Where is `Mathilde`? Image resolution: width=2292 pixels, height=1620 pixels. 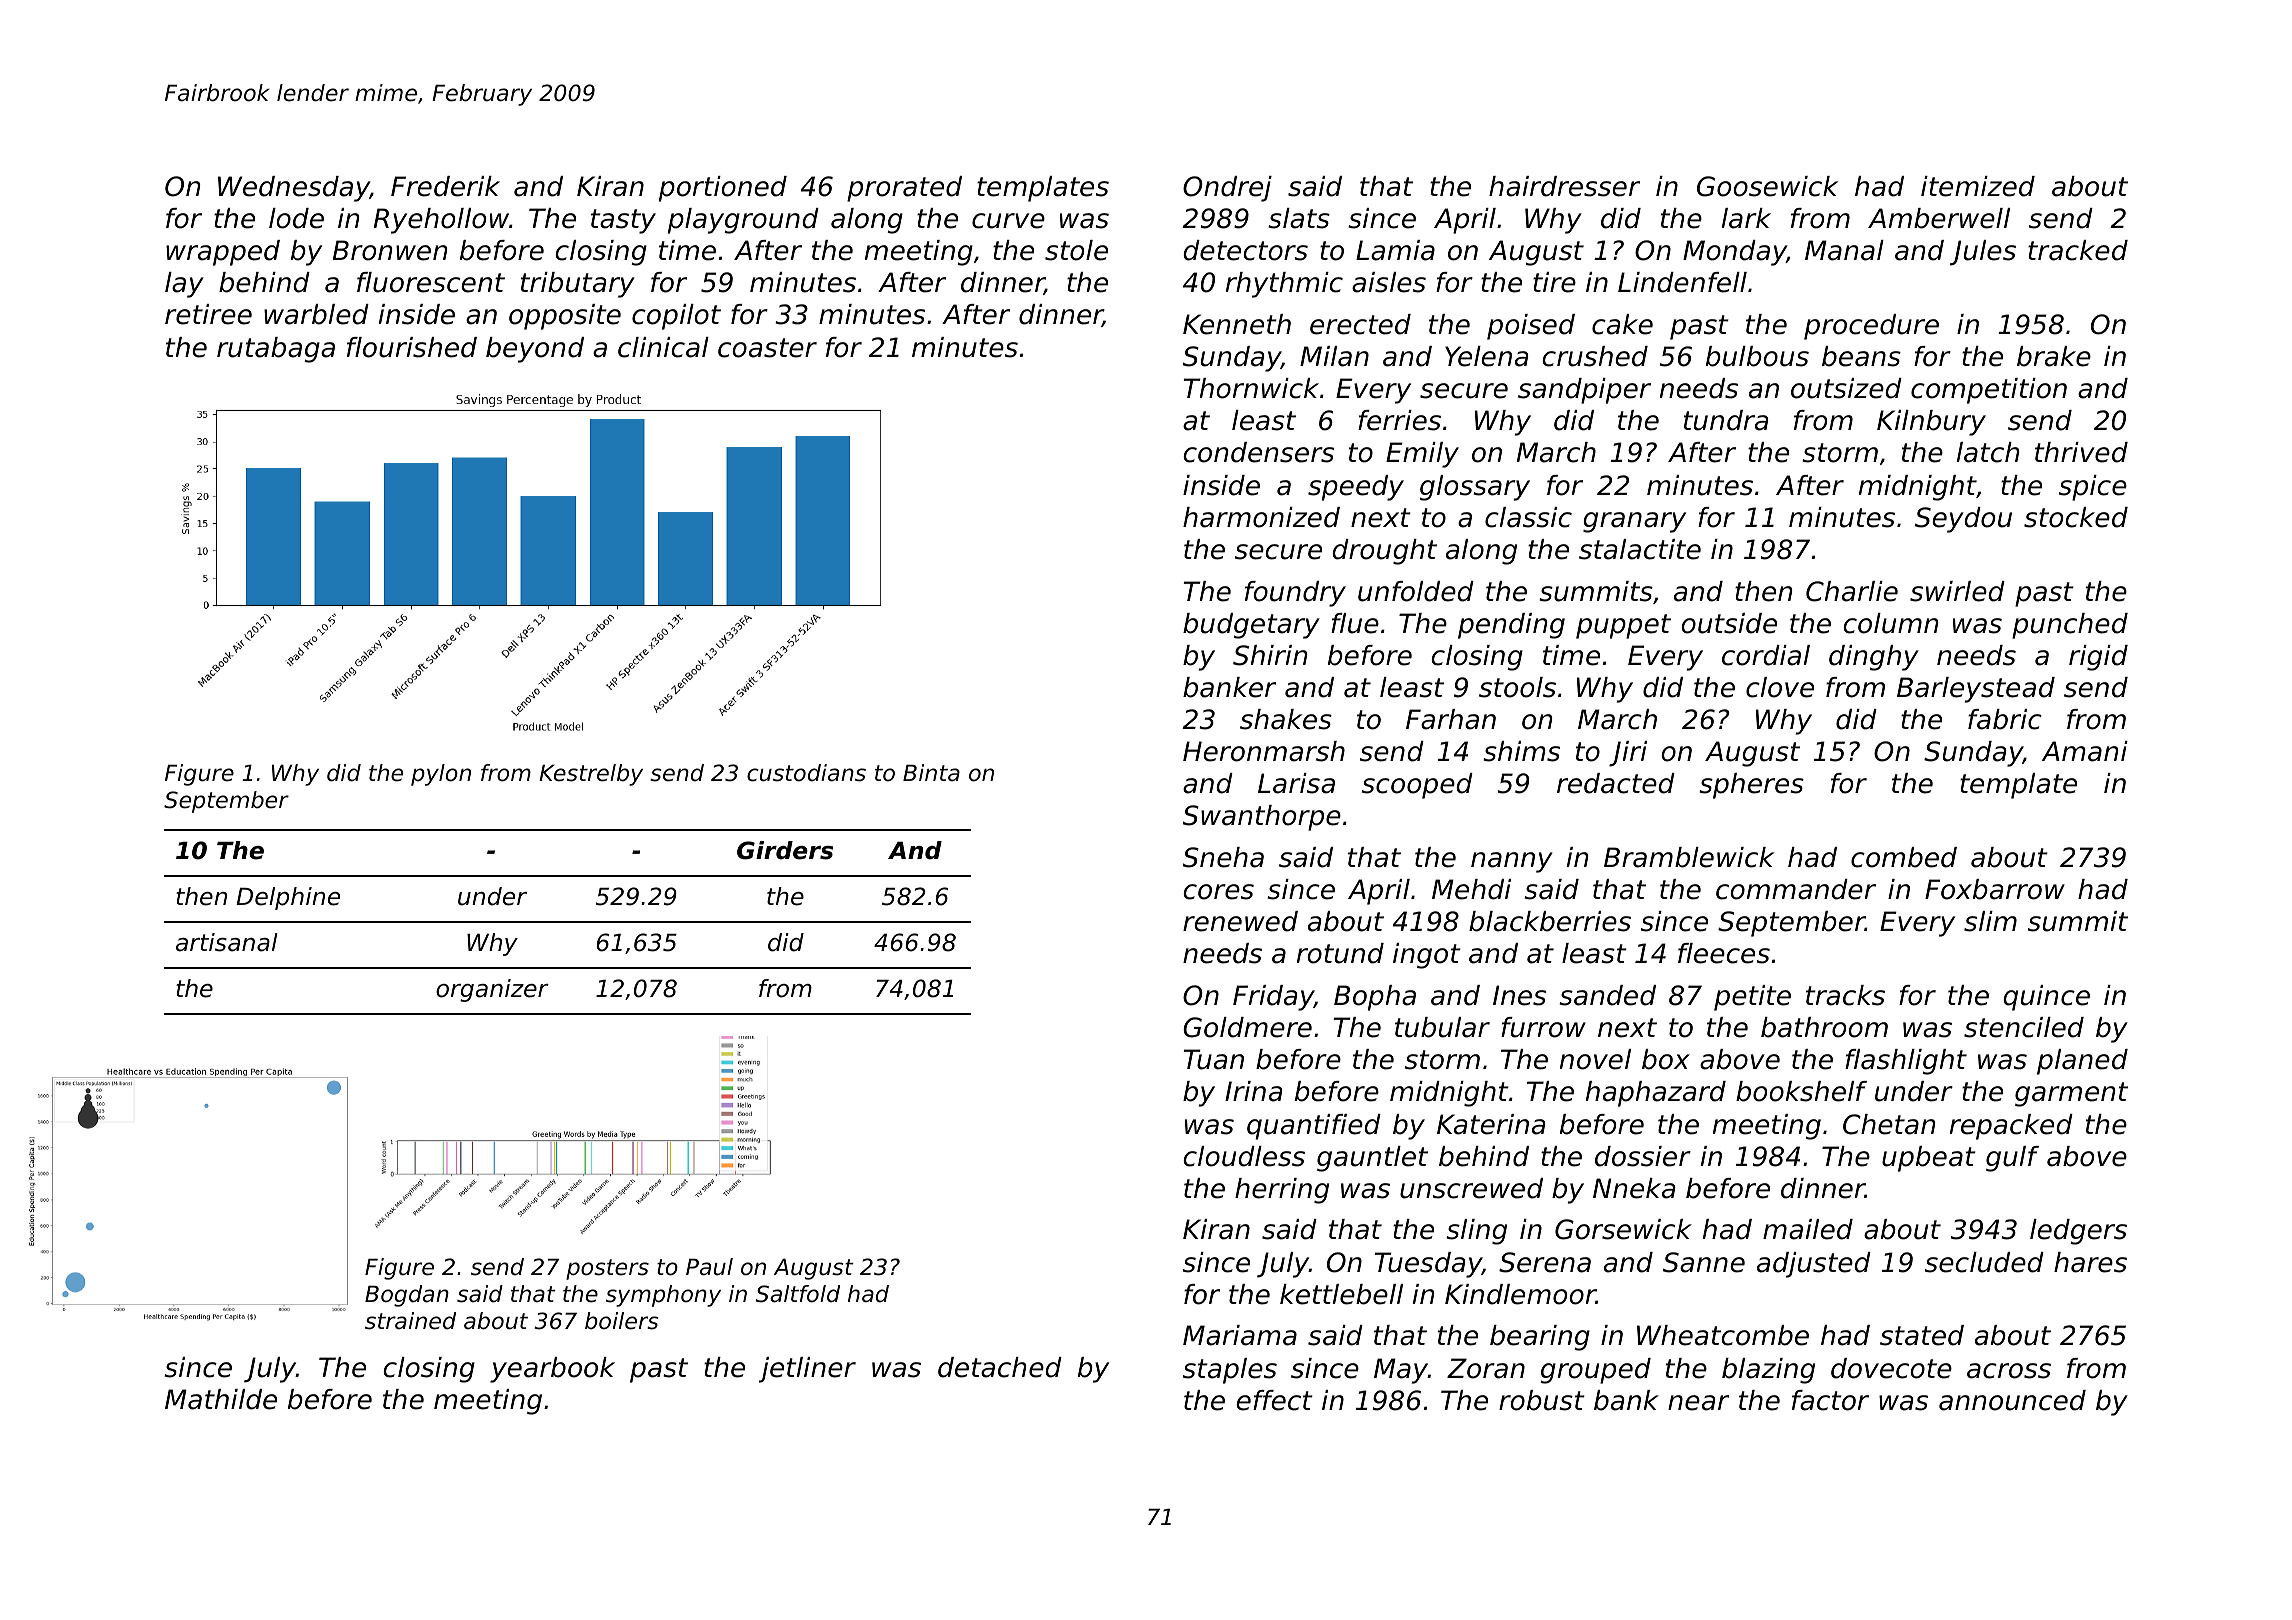 Mathilde is located at coordinates (221, 1399).
